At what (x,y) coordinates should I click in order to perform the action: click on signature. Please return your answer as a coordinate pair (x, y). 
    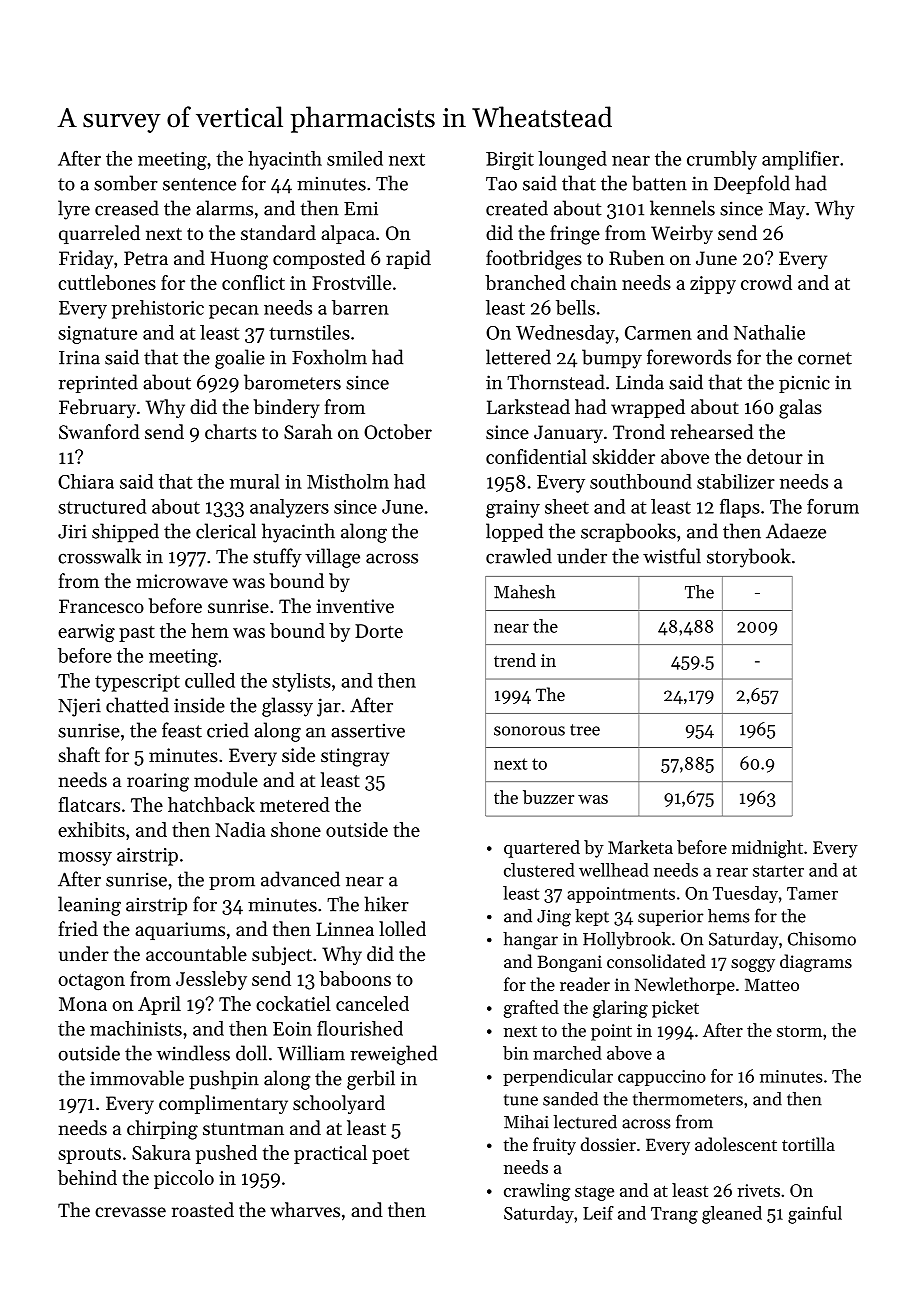
    Looking at the image, I should click on (97, 335).
